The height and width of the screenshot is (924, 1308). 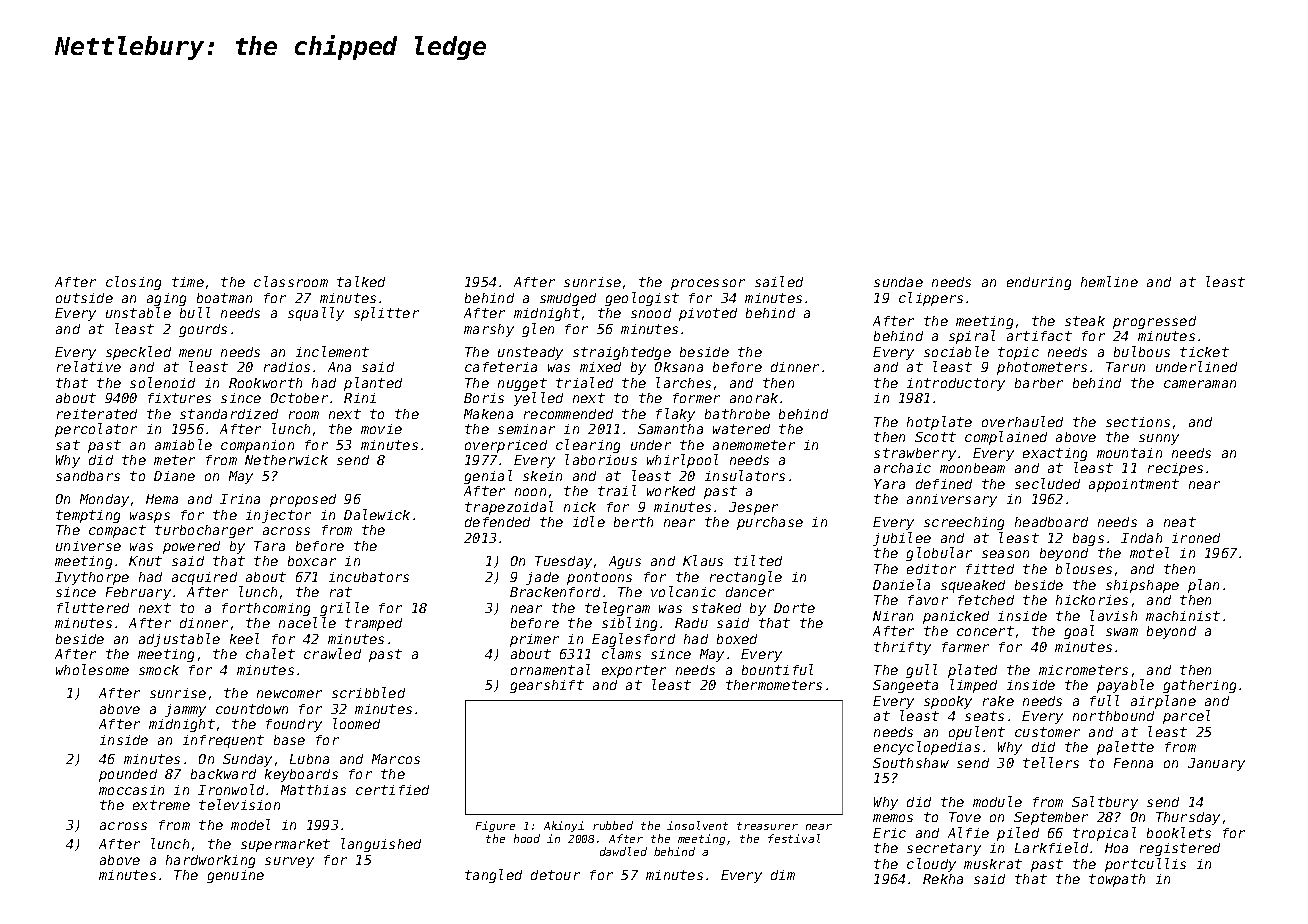 I want to click on steak, so click(x=1085, y=321).
